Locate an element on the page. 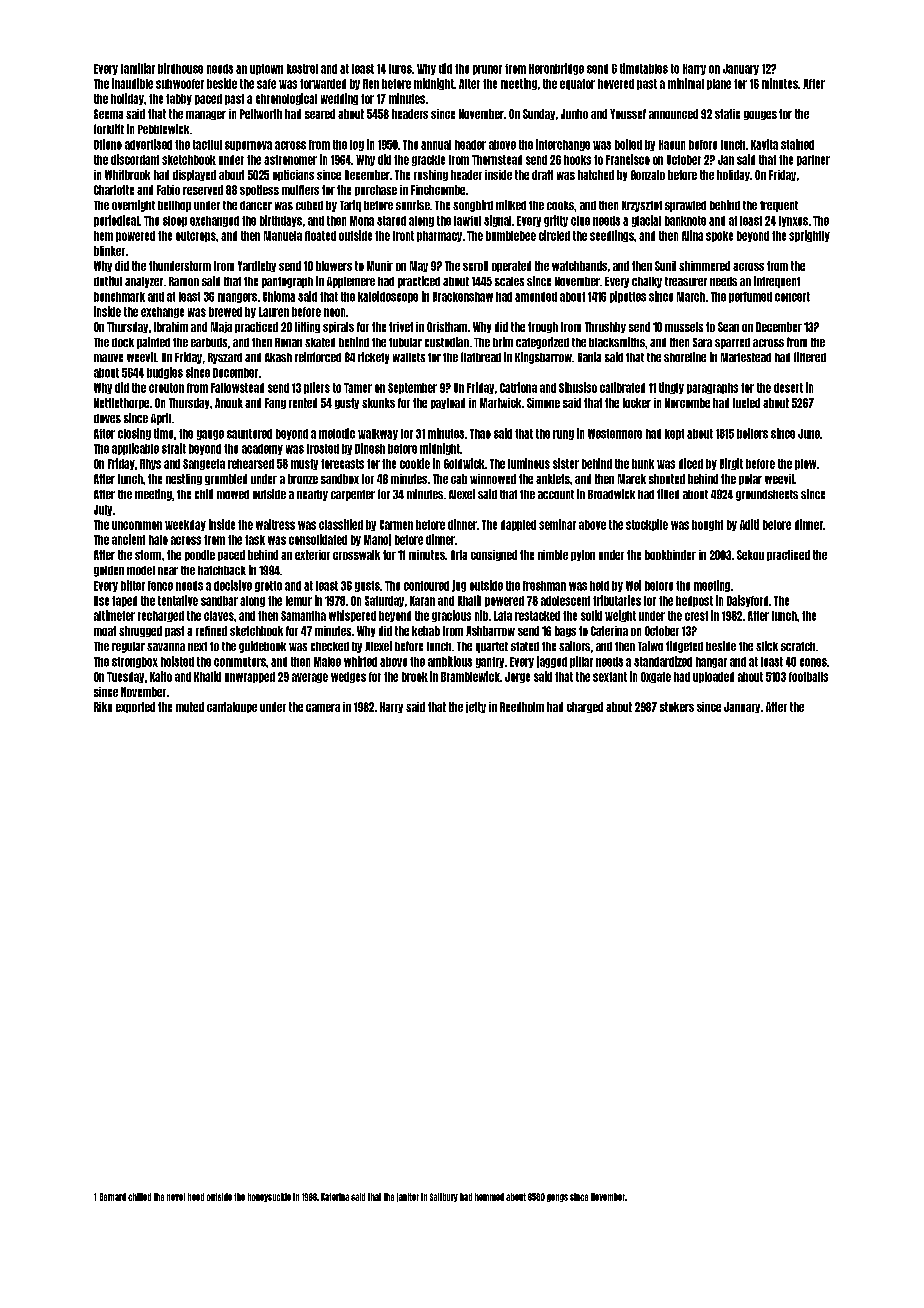 Image resolution: width=924 pixels, height=1308 pixels. gongs is located at coordinates (557, 1198).
